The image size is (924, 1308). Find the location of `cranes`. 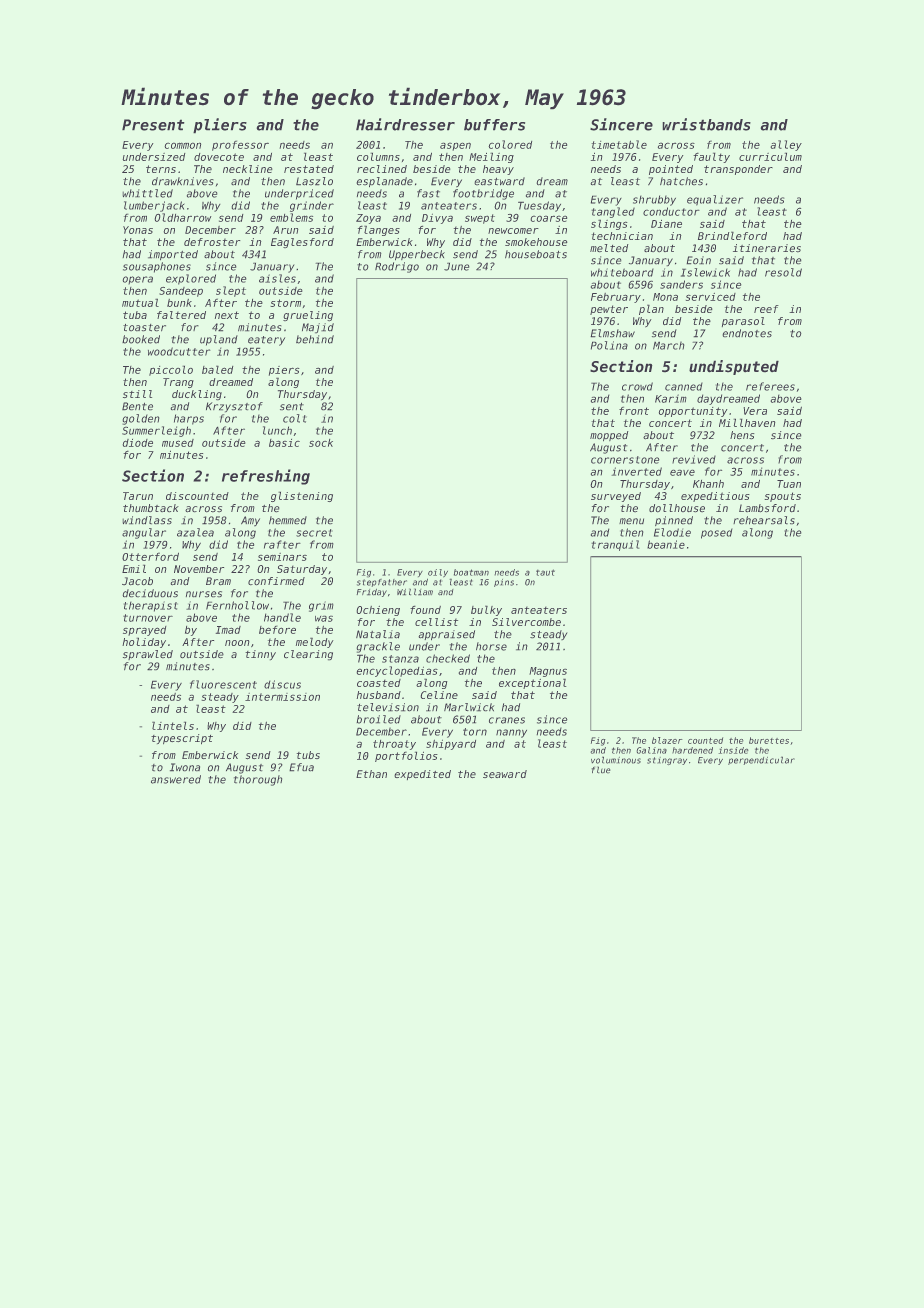

cranes is located at coordinates (507, 720).
